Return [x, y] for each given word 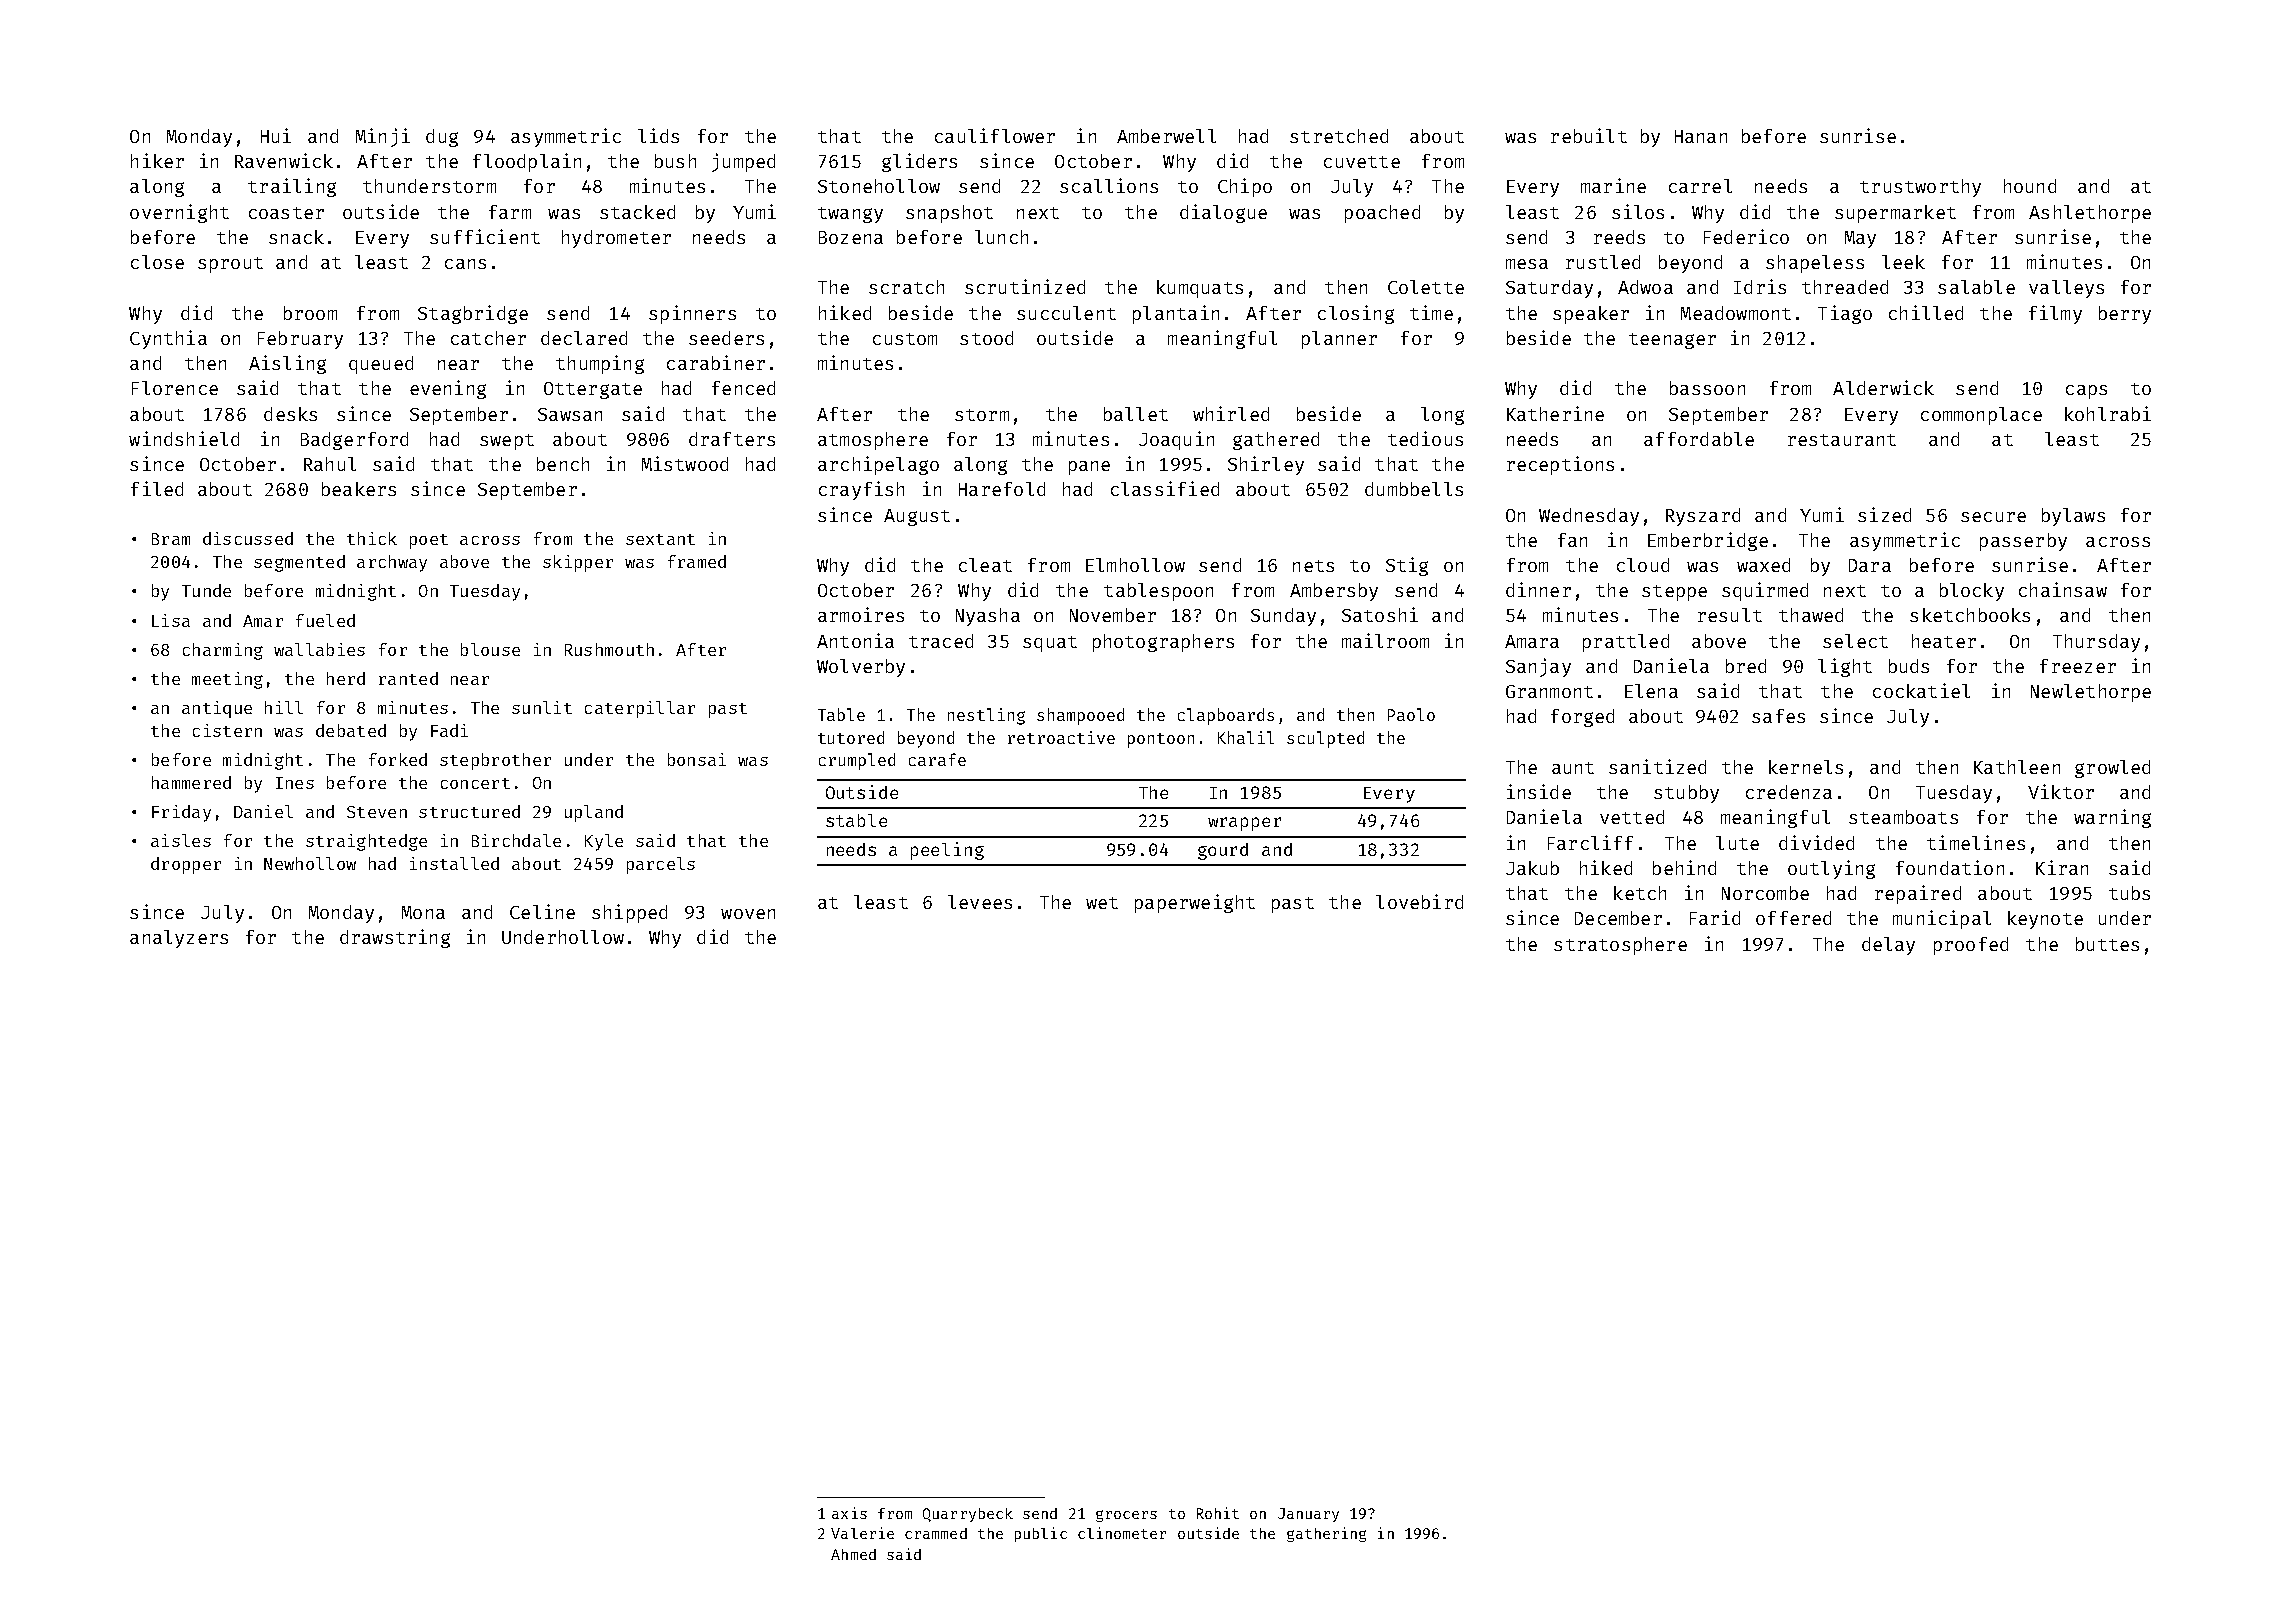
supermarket [1895, 214]
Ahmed [853, 1554]
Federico [1746, 236]
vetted [1632, 817]
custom [905, 339]
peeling [947, 851]
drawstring [395, 938]
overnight [179, 213]
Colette [1426, 287]
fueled [325, 620]
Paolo [1411, 714]
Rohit [1218, 1513]
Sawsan [570, 414]
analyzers [179, 939]
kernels [1806, 767]
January [1308, 1515]
